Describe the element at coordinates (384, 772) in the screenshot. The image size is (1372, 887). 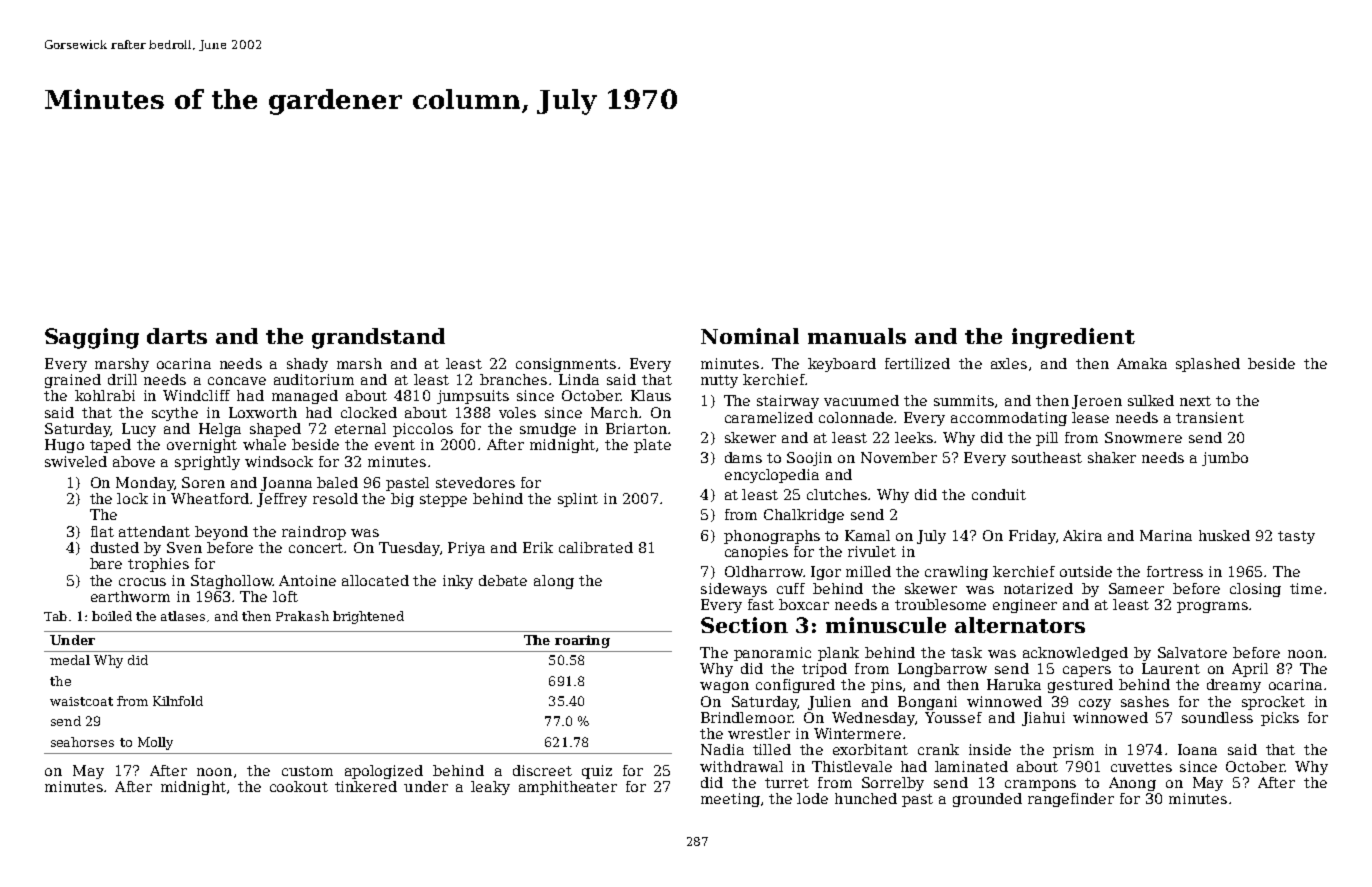
I see `apologized` at that location.
